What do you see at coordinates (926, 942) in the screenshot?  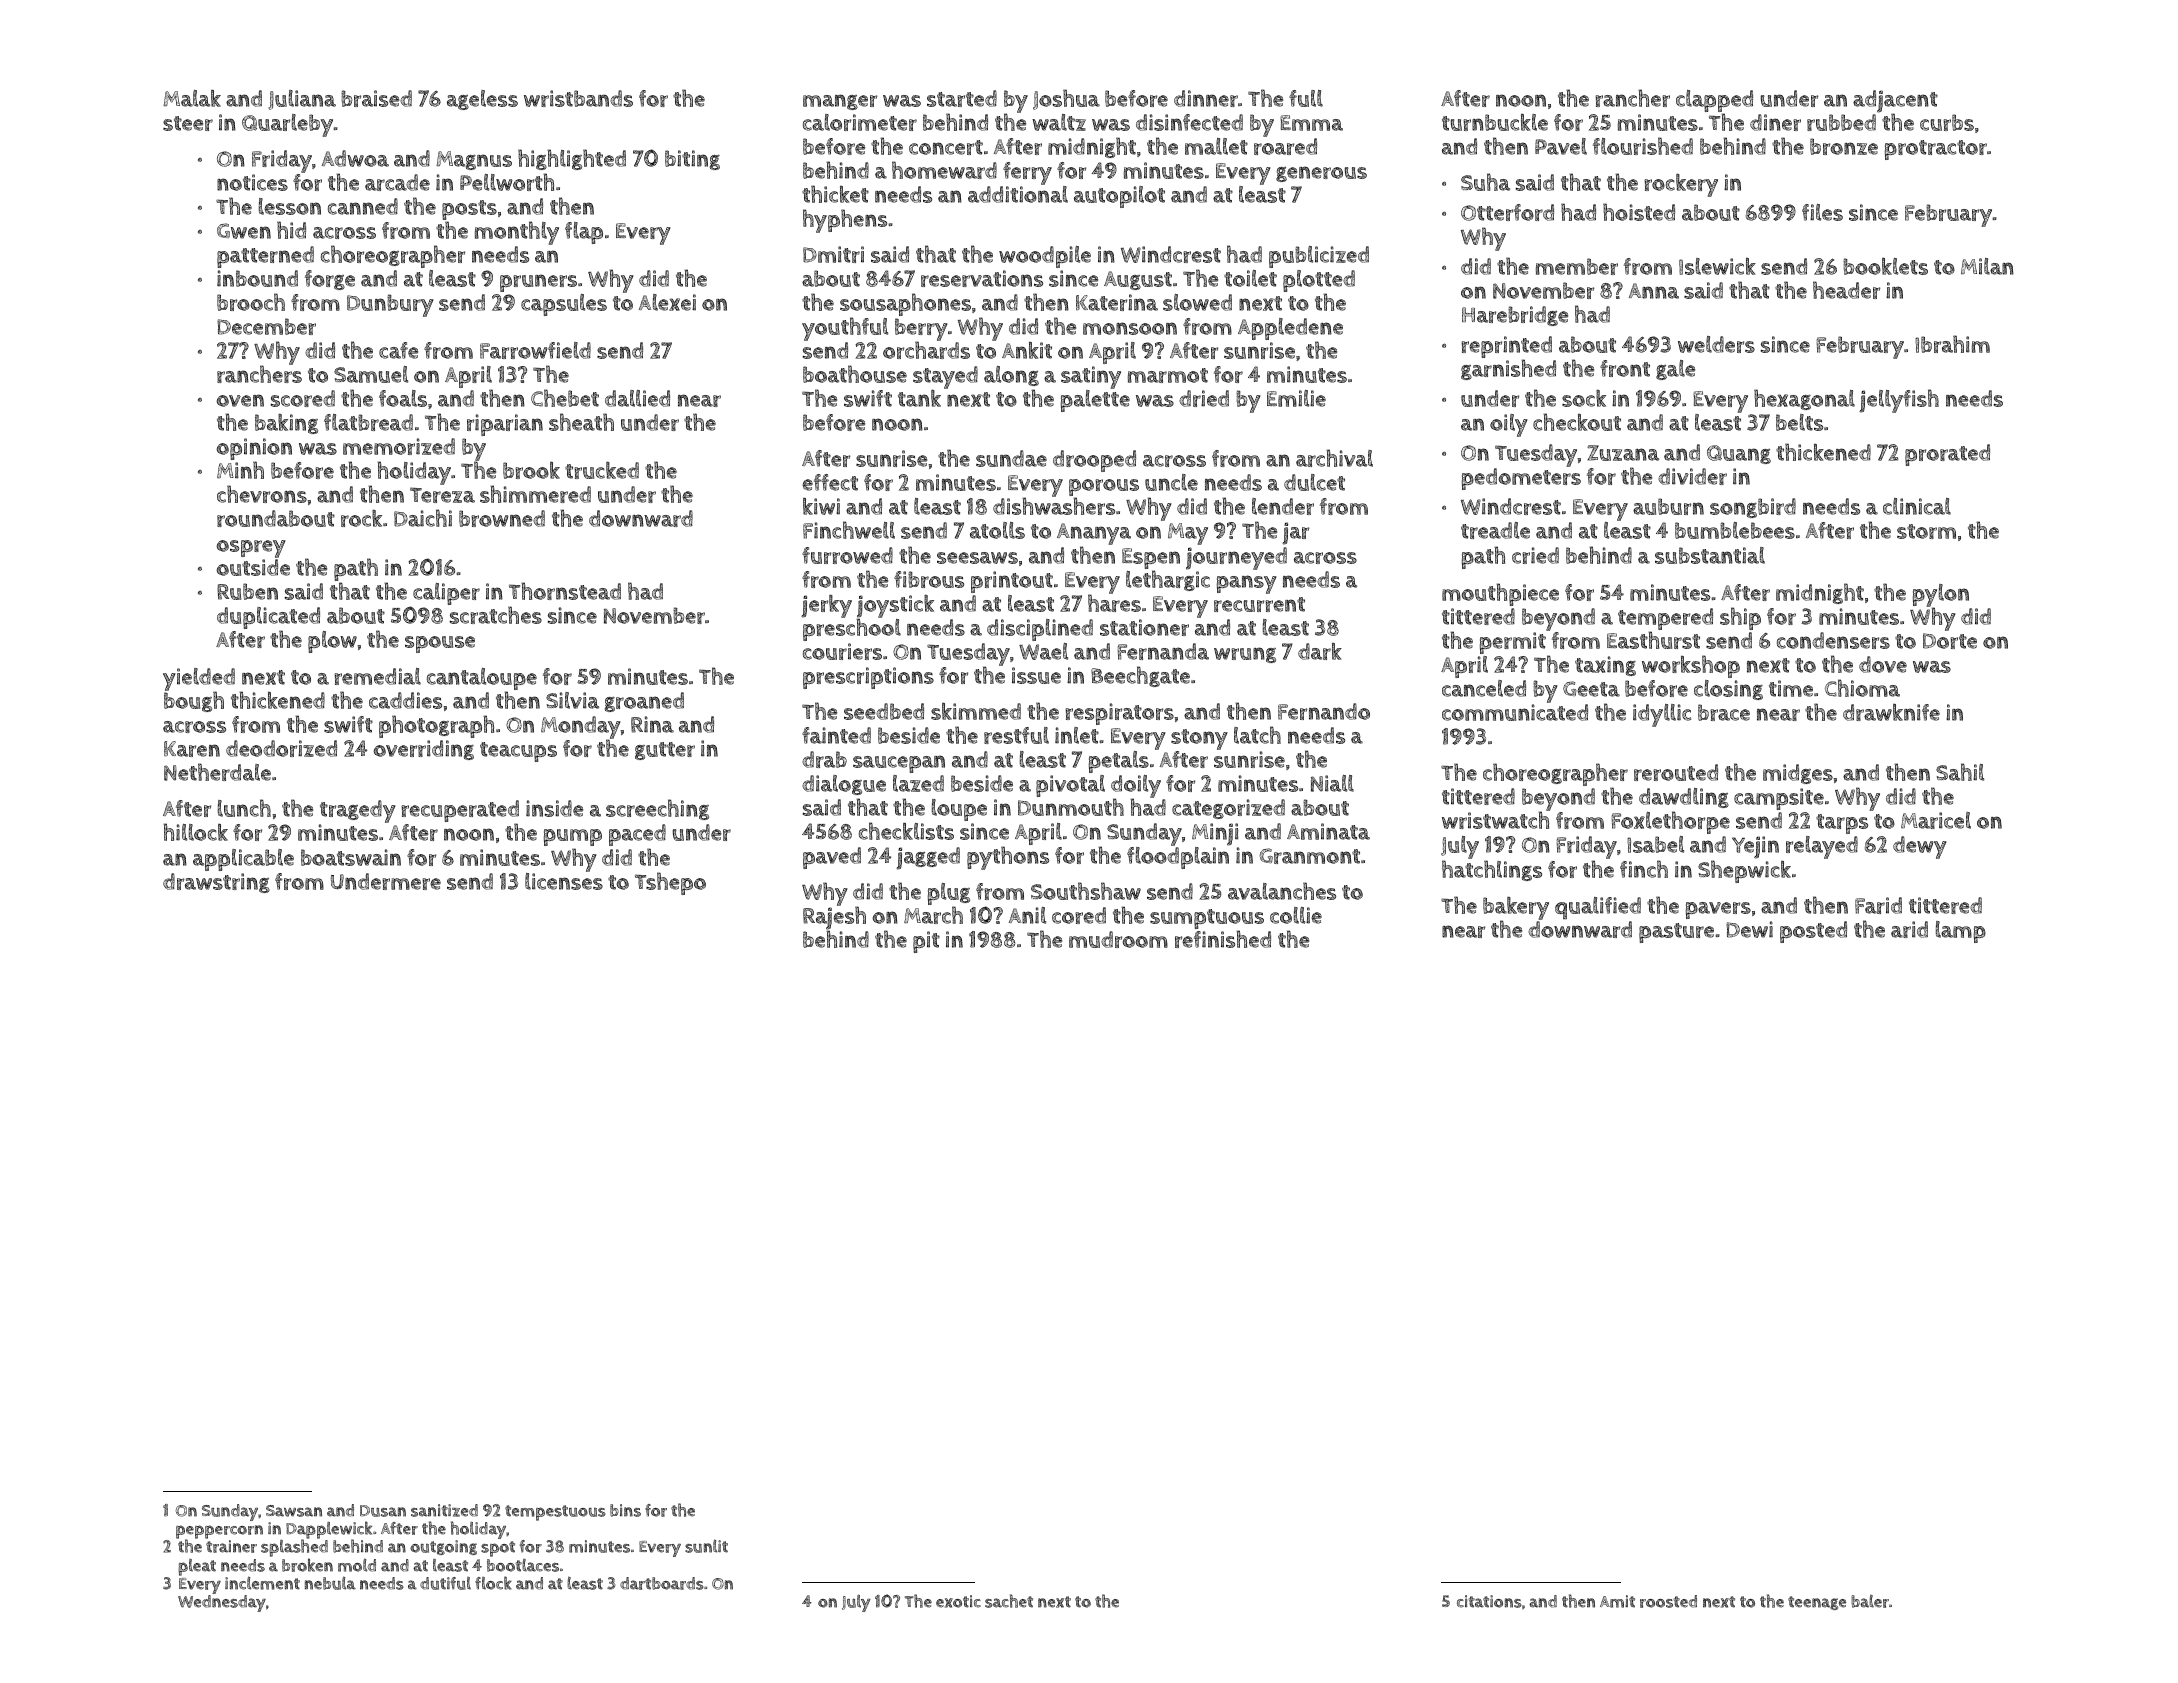 I see `pit` at bounding box center [926, 942].
